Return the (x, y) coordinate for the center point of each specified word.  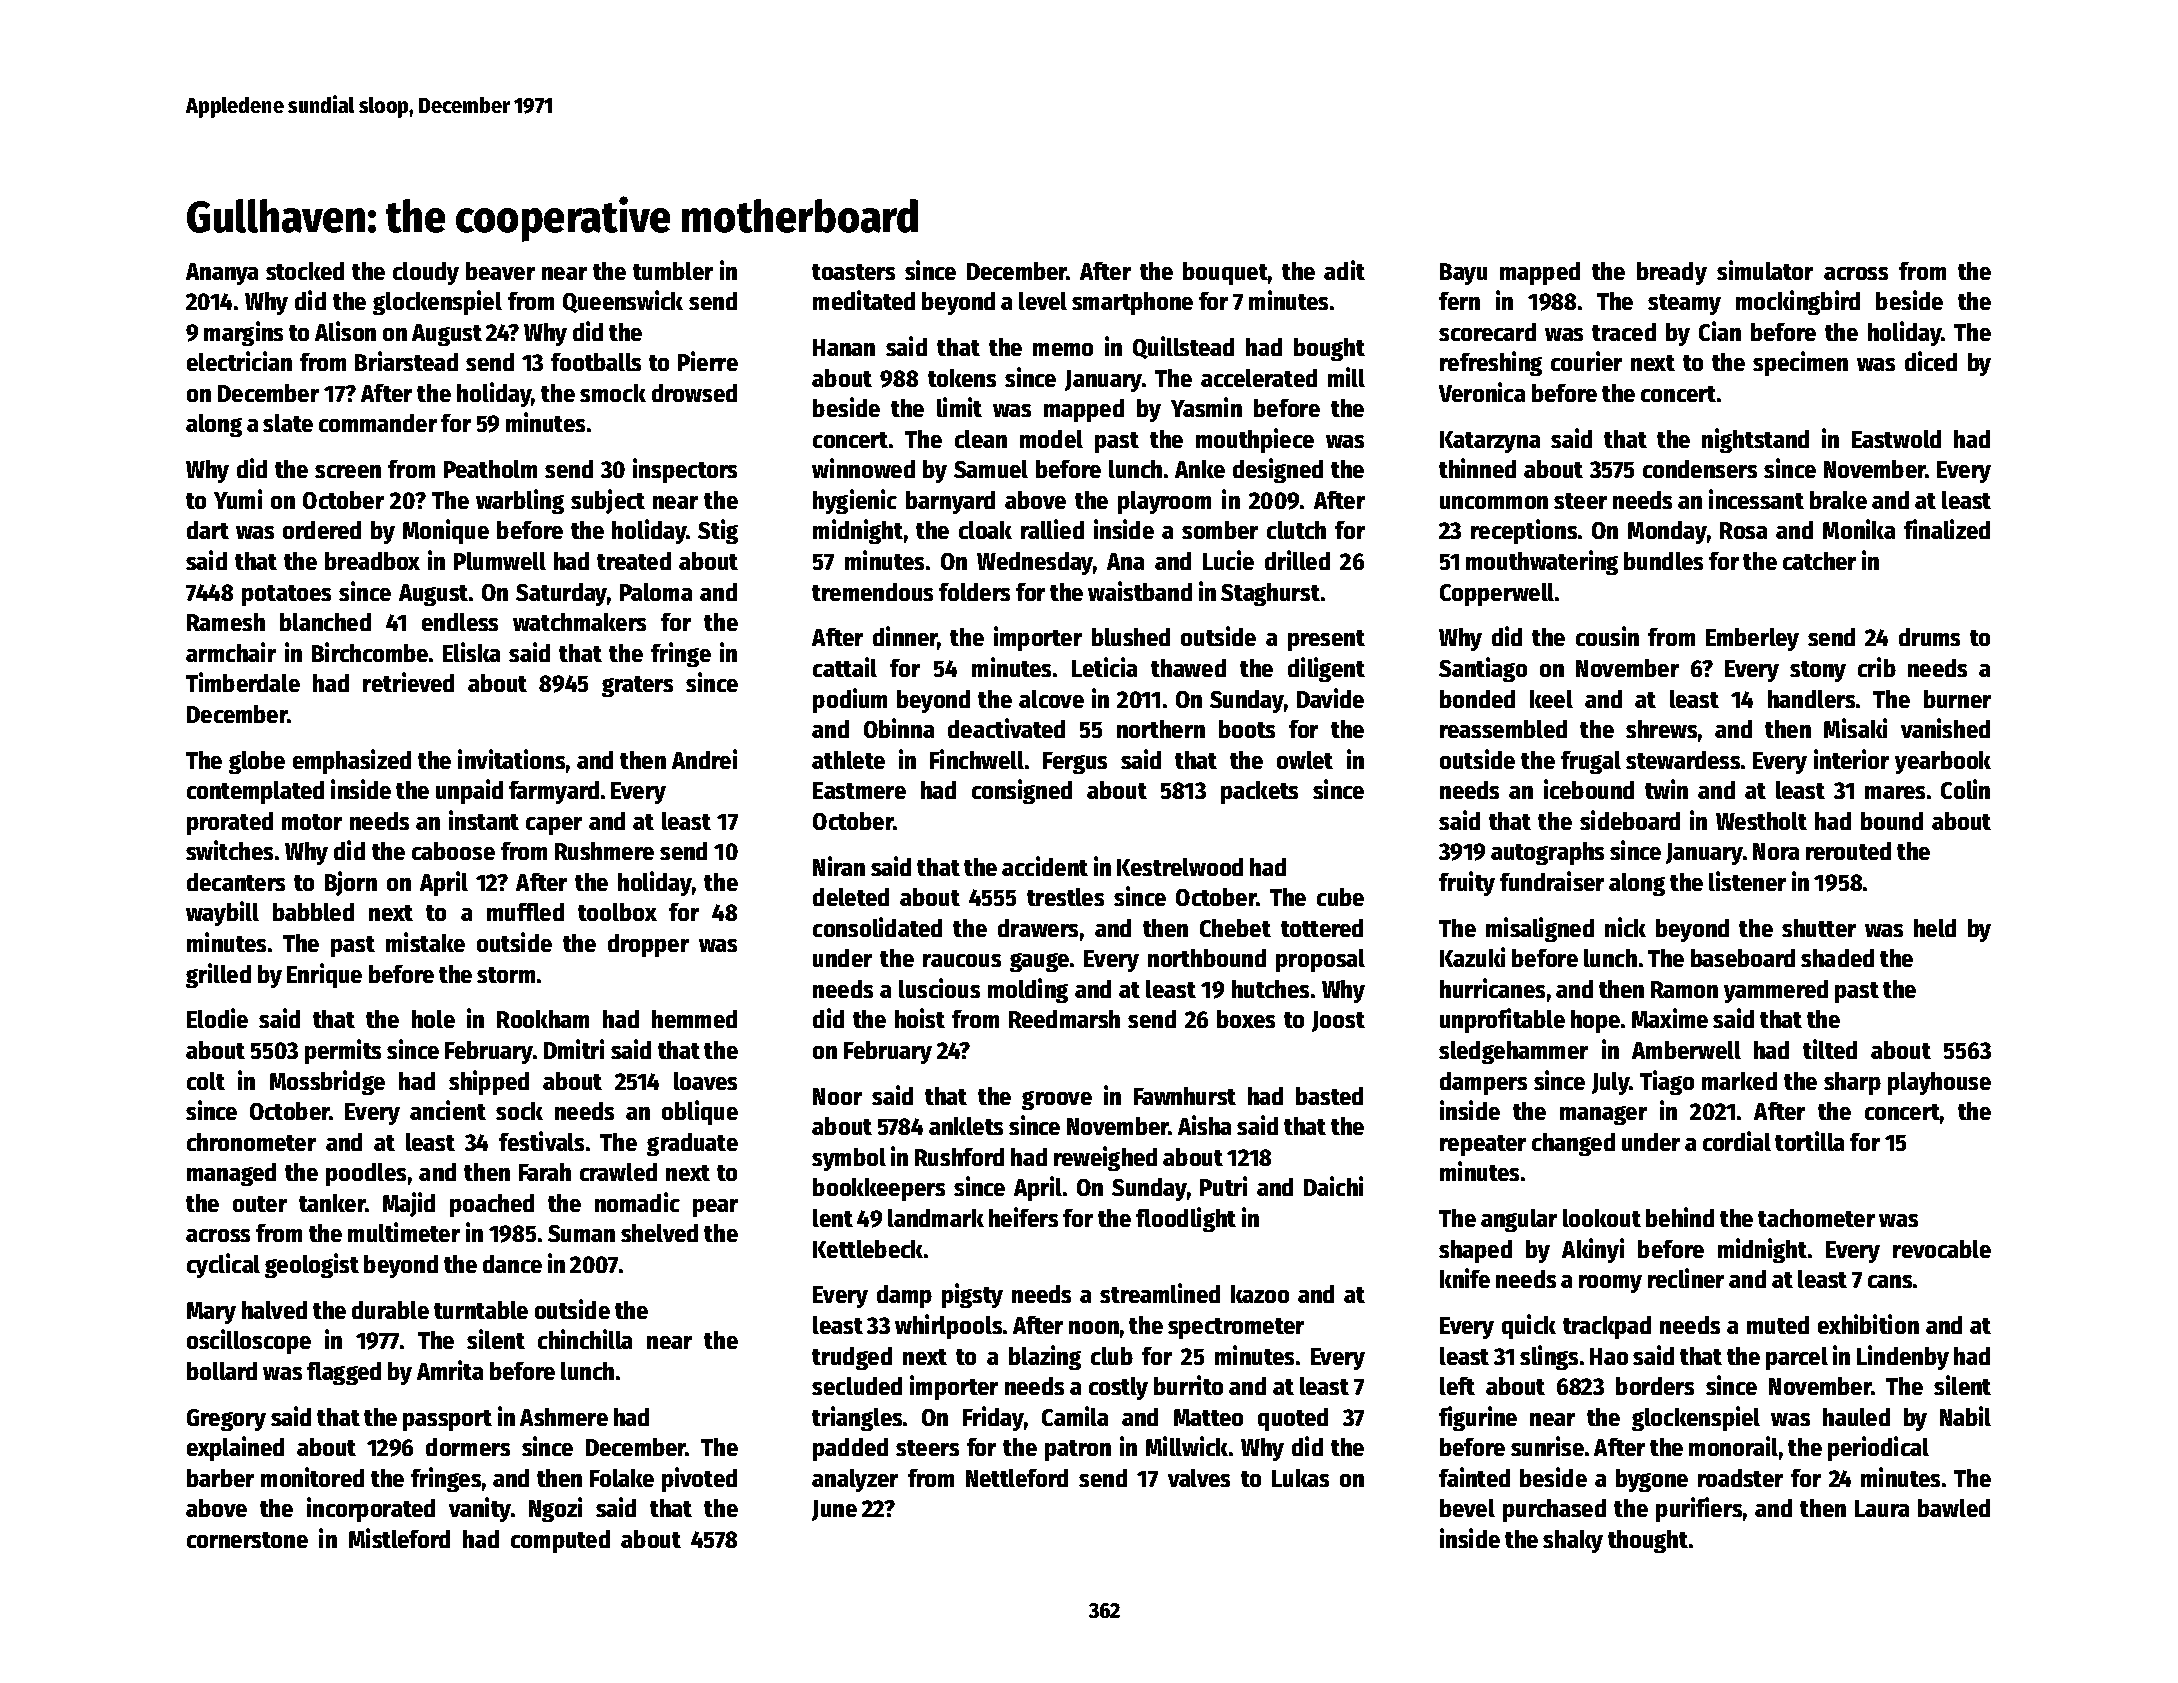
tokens (962, 378)
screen (348, 471)
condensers (1700, 469)
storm (506, 975)
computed (560, 1541)
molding (1028, 990)
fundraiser (1552, 881)
